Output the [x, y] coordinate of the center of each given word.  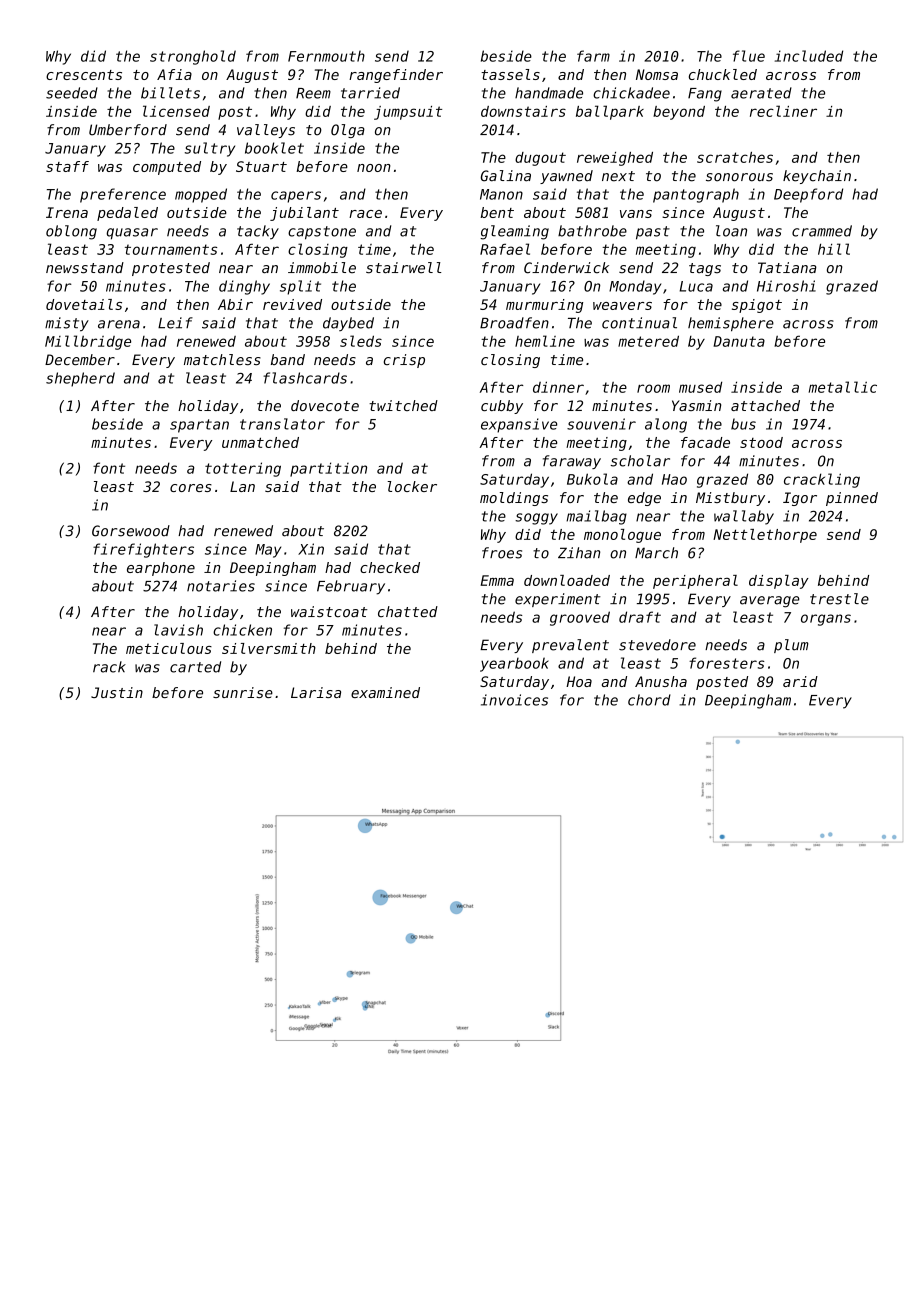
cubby [502, 407]
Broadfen [514, 323]
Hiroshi [786, 286]
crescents [84, 75]
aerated [761, 93]
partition [328, 469]
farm [593, 56]
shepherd [80, 379]
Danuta [739, 341]
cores [191, 488]
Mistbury [730, 499]
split [300, 287]
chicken [242, 630]
